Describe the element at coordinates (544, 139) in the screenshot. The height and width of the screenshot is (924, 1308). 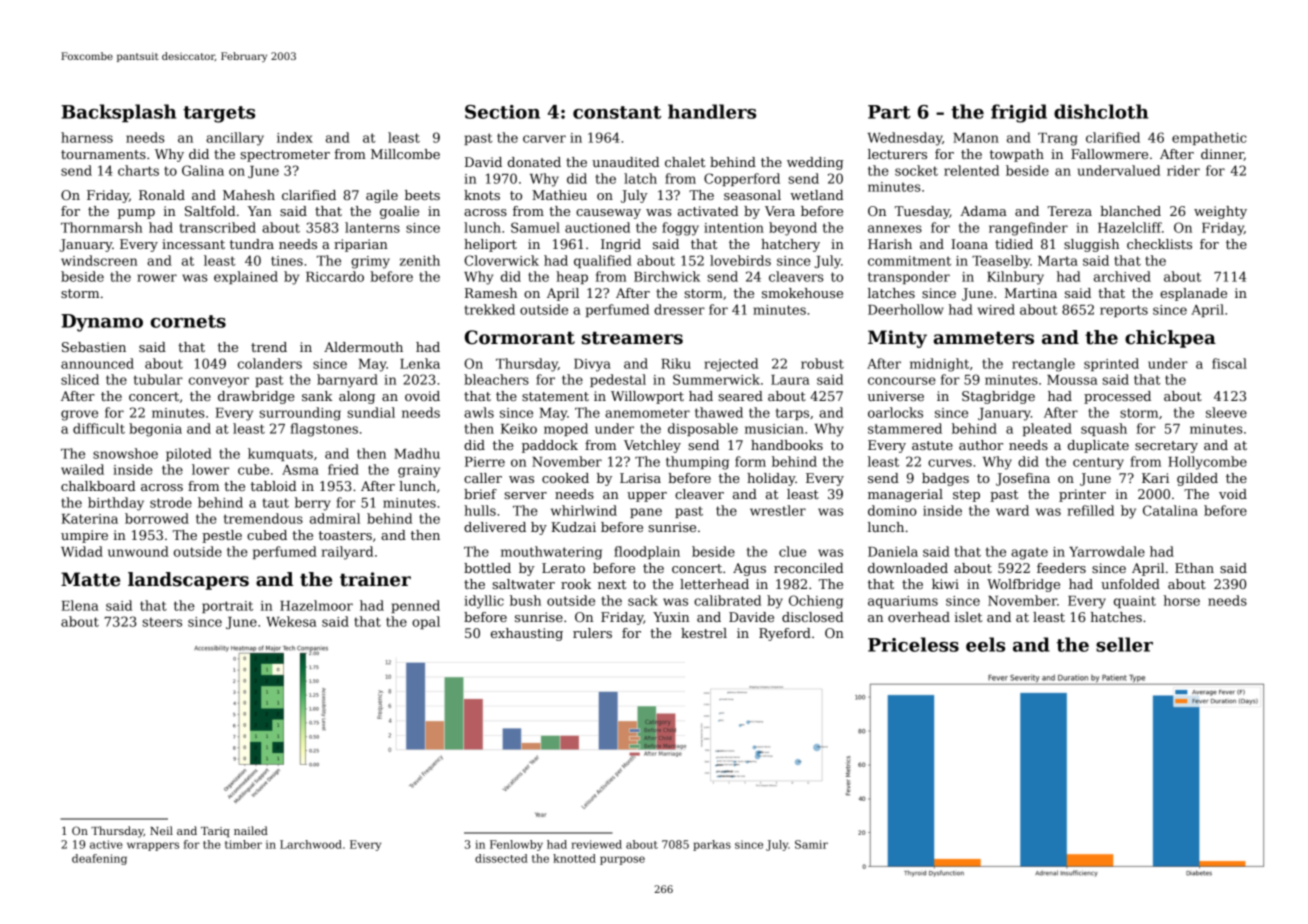
I see `carver` at that location.
